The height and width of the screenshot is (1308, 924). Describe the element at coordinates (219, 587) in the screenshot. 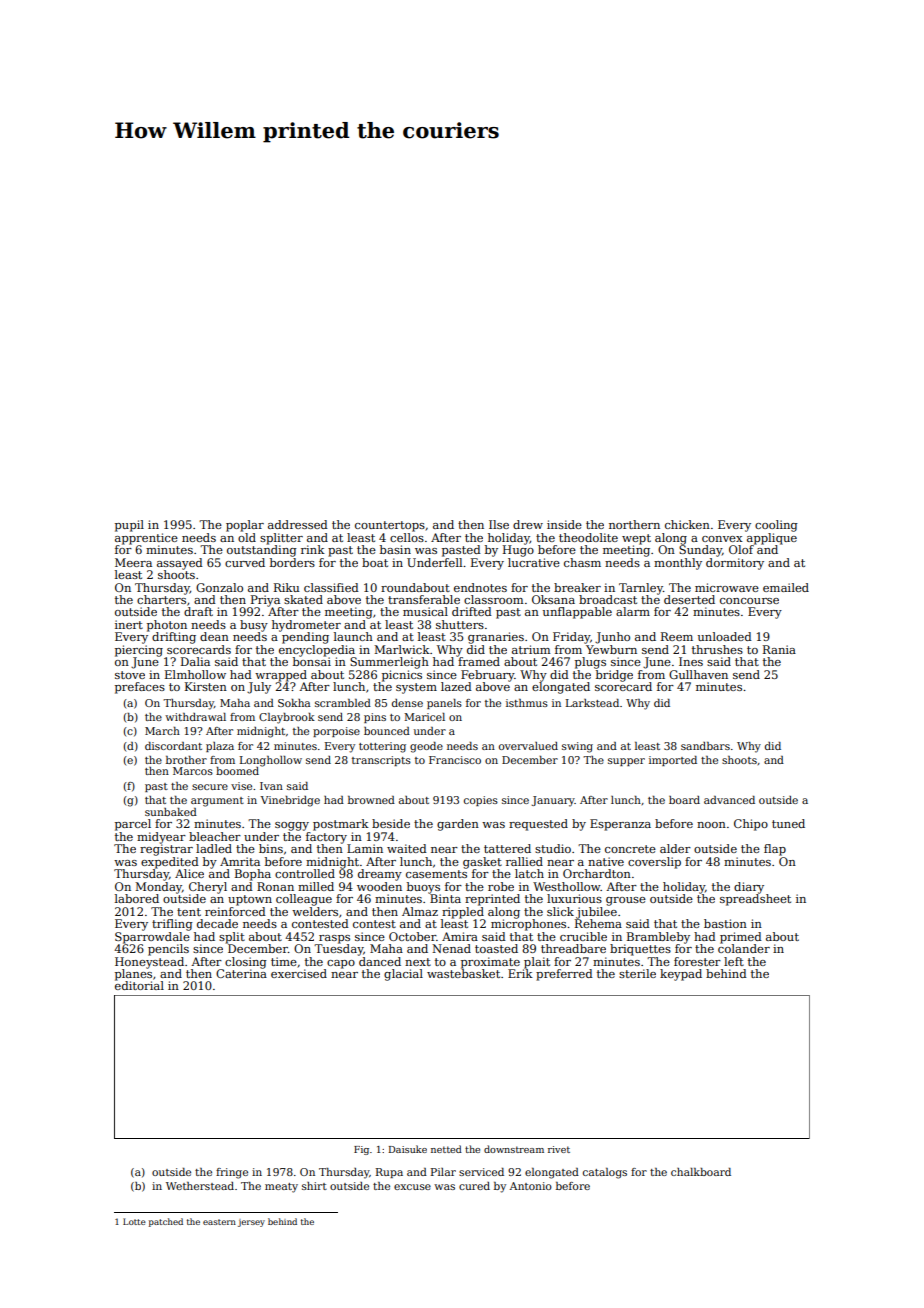

I see `Gonzalo` at that location.
